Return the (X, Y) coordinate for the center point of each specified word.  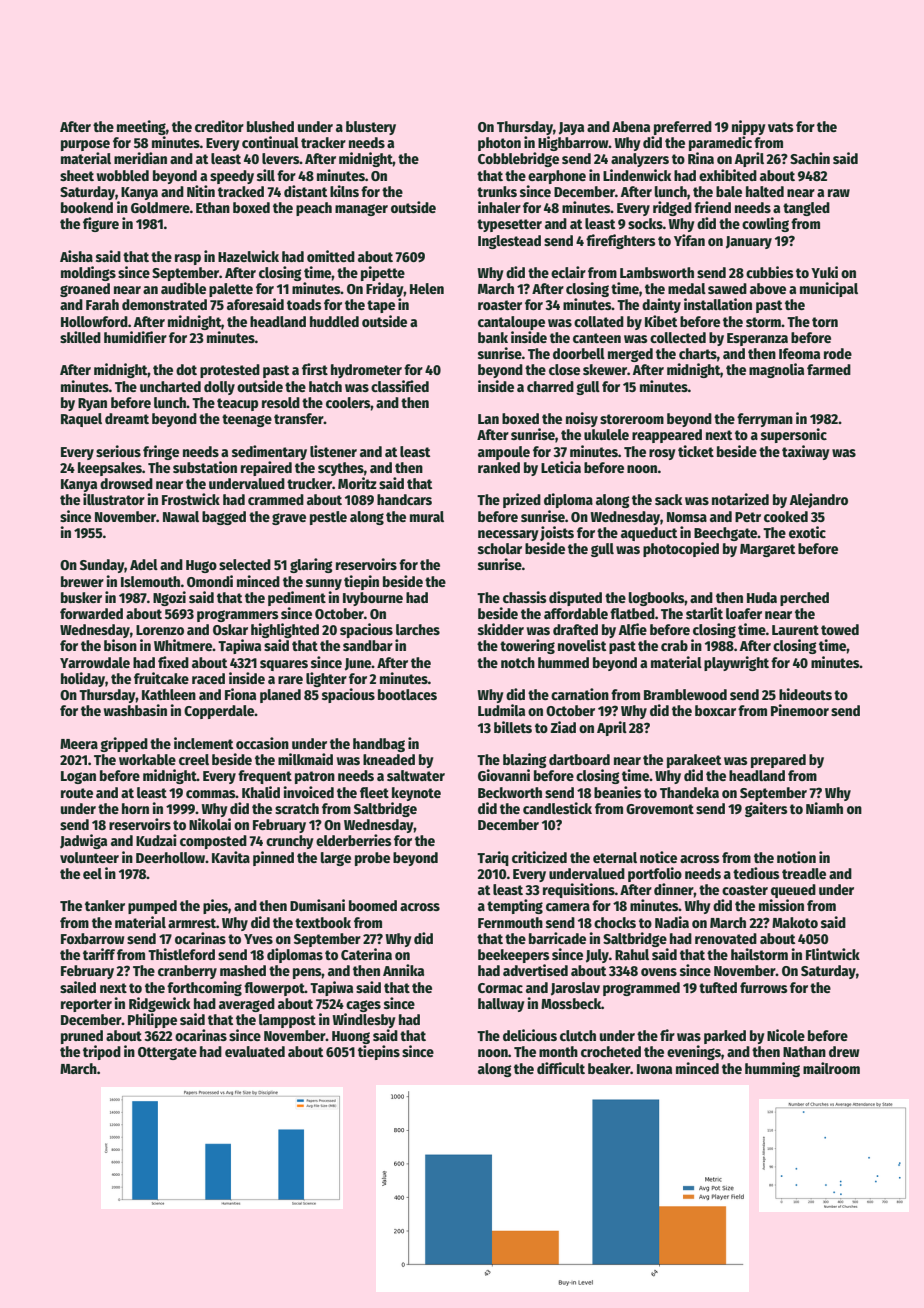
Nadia (672, 922)
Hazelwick (248, 256)
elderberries (354, 840)
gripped (124, 744)
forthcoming (204, 988)
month (558, 1051)
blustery (371, 128)
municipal (829, 289)
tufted (718, 987)
